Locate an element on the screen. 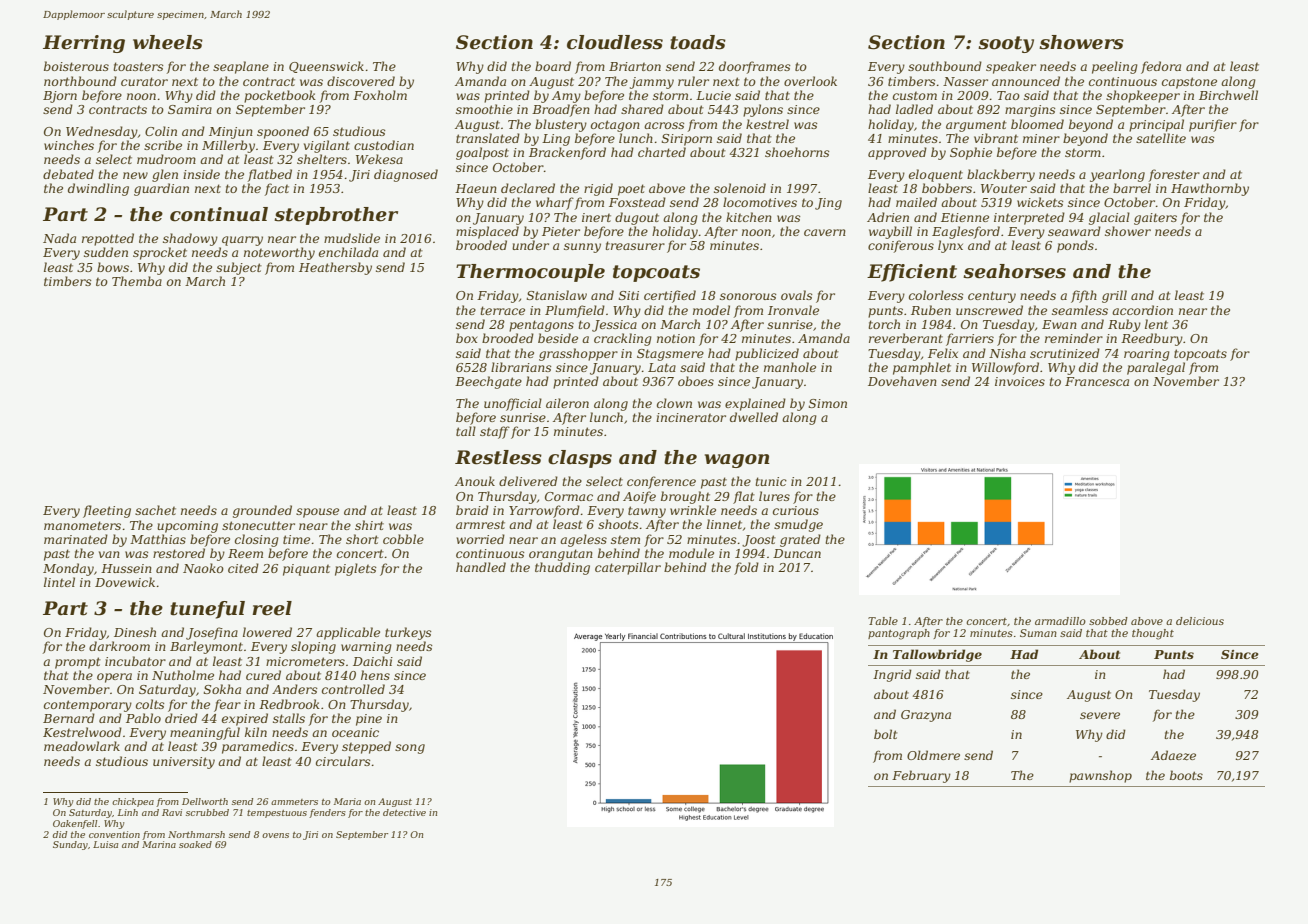 This screenshot has width=1308, height=924. Luisa is located at coordinates (105, 844).
